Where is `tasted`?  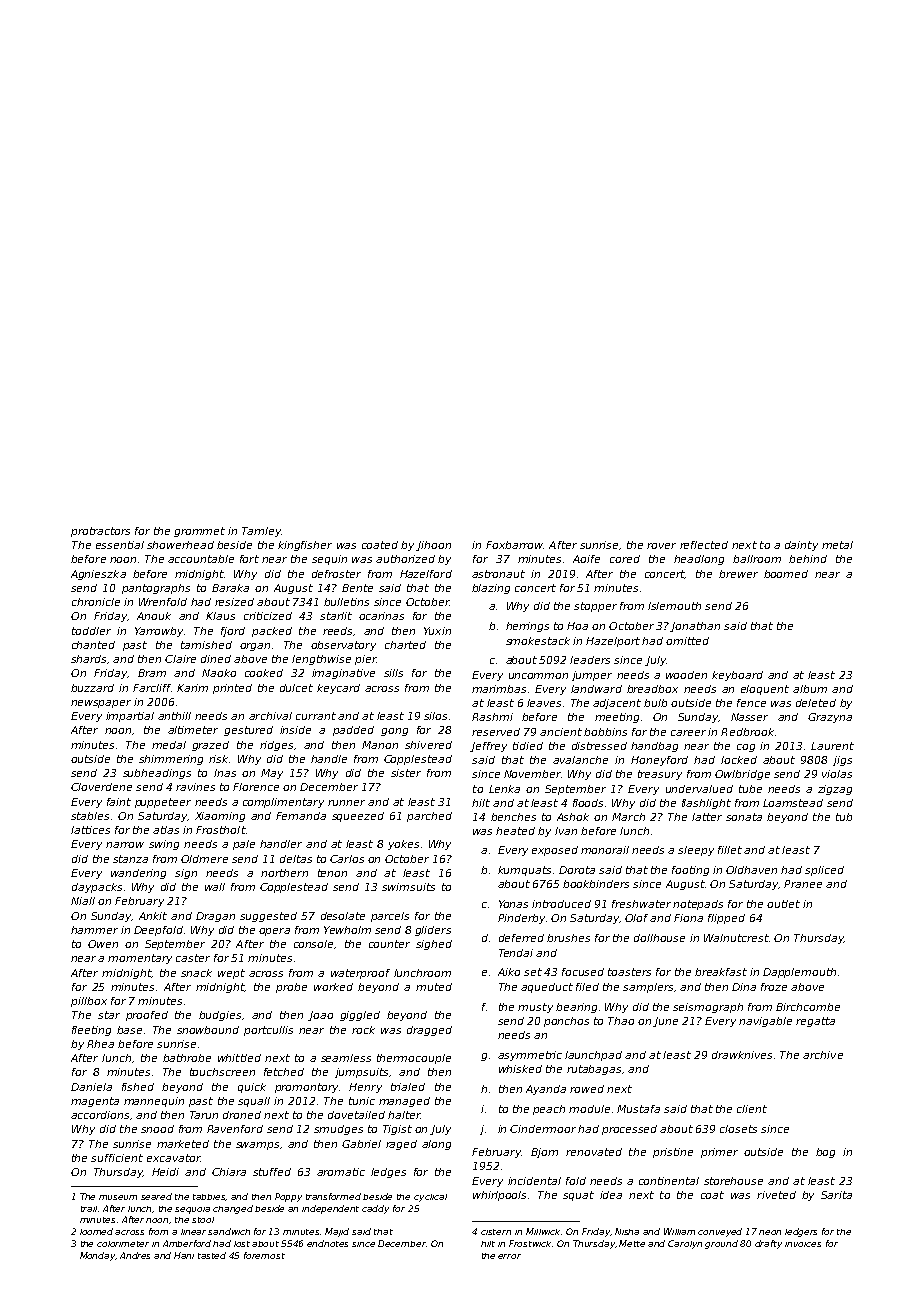
tasted is located at coordinates (212, 1255).
